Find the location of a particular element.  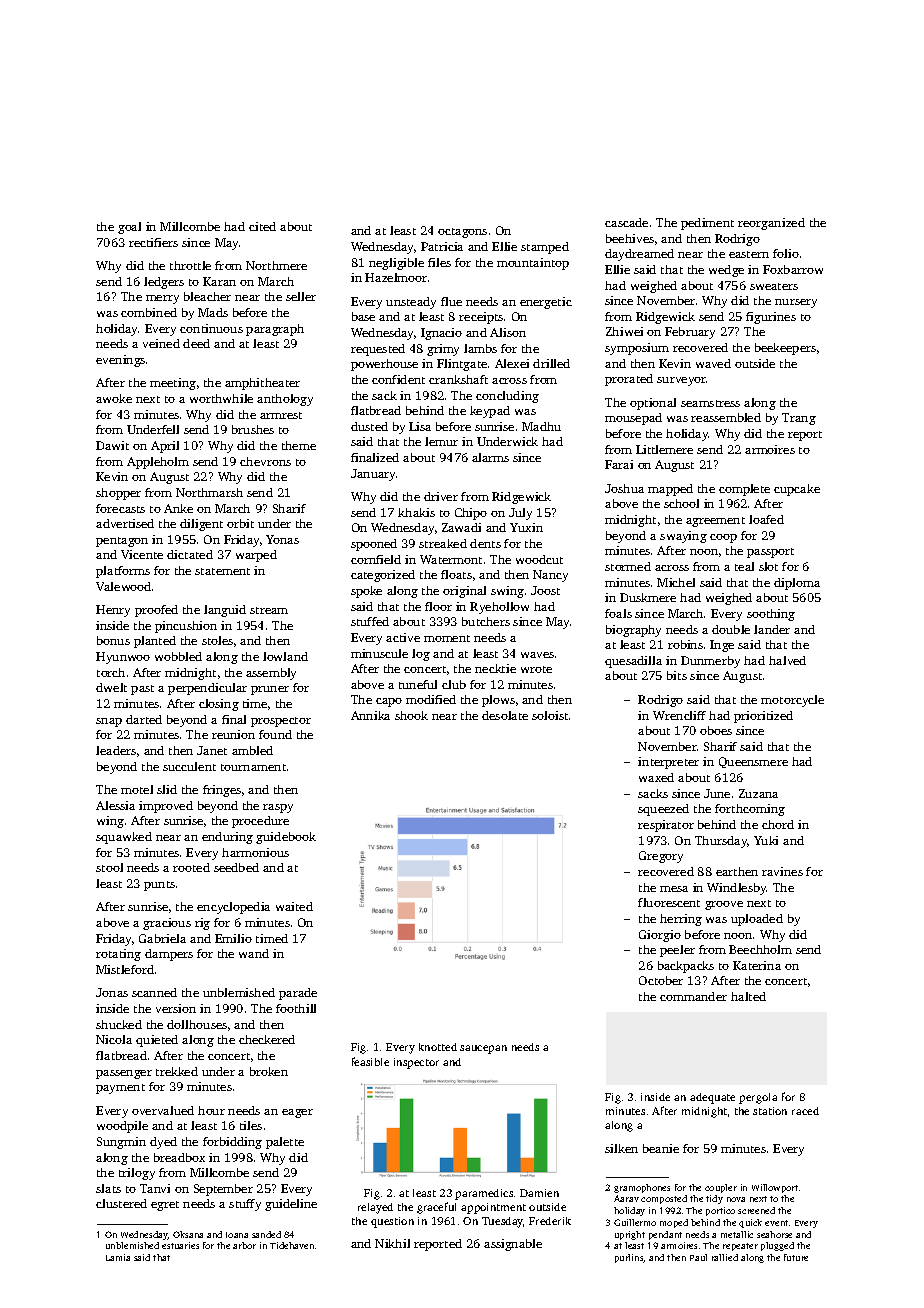

stool is located at coordinates (109, 867).
